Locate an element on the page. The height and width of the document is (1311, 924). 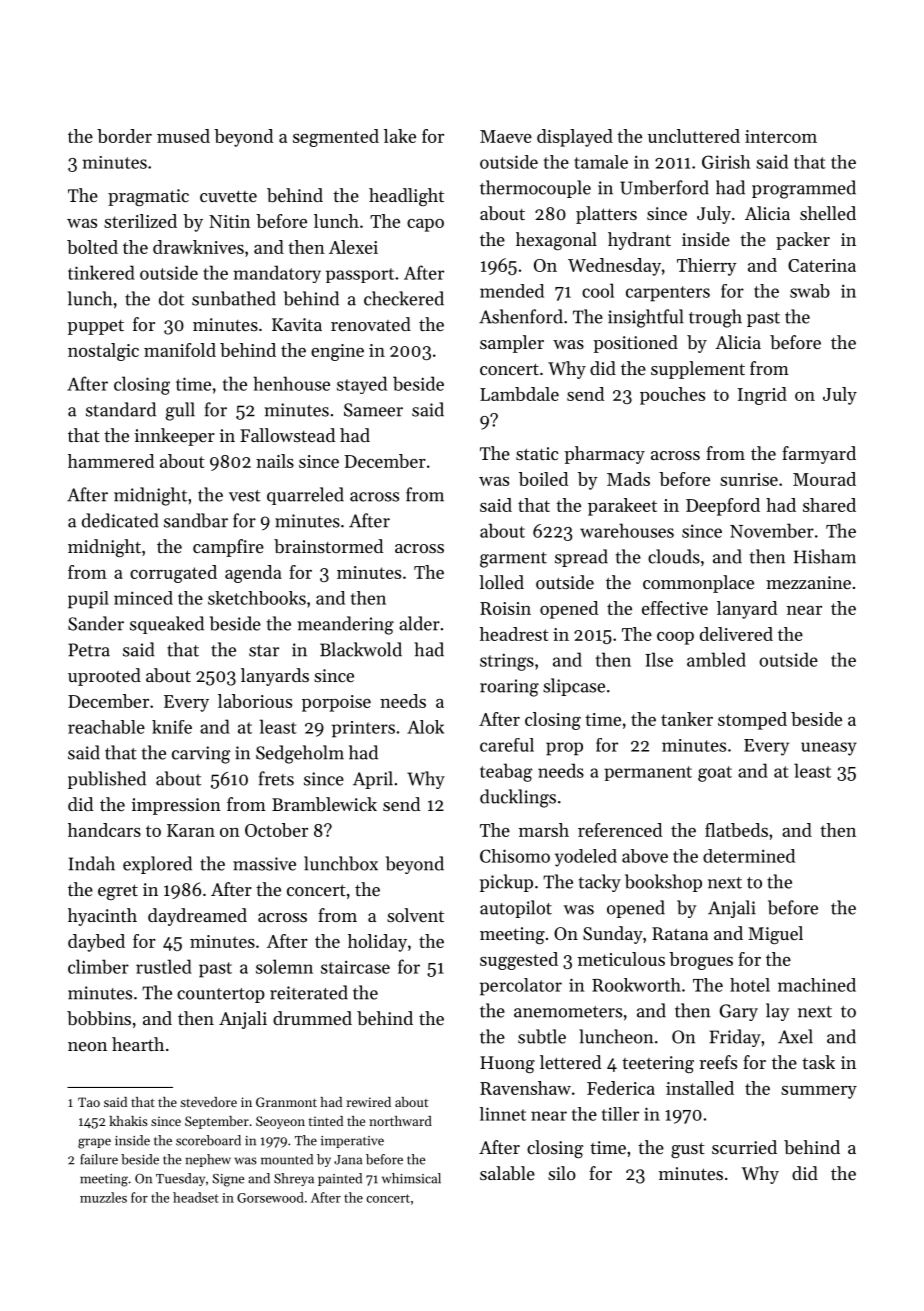
hearth is located at coordinates (138, 1044).
